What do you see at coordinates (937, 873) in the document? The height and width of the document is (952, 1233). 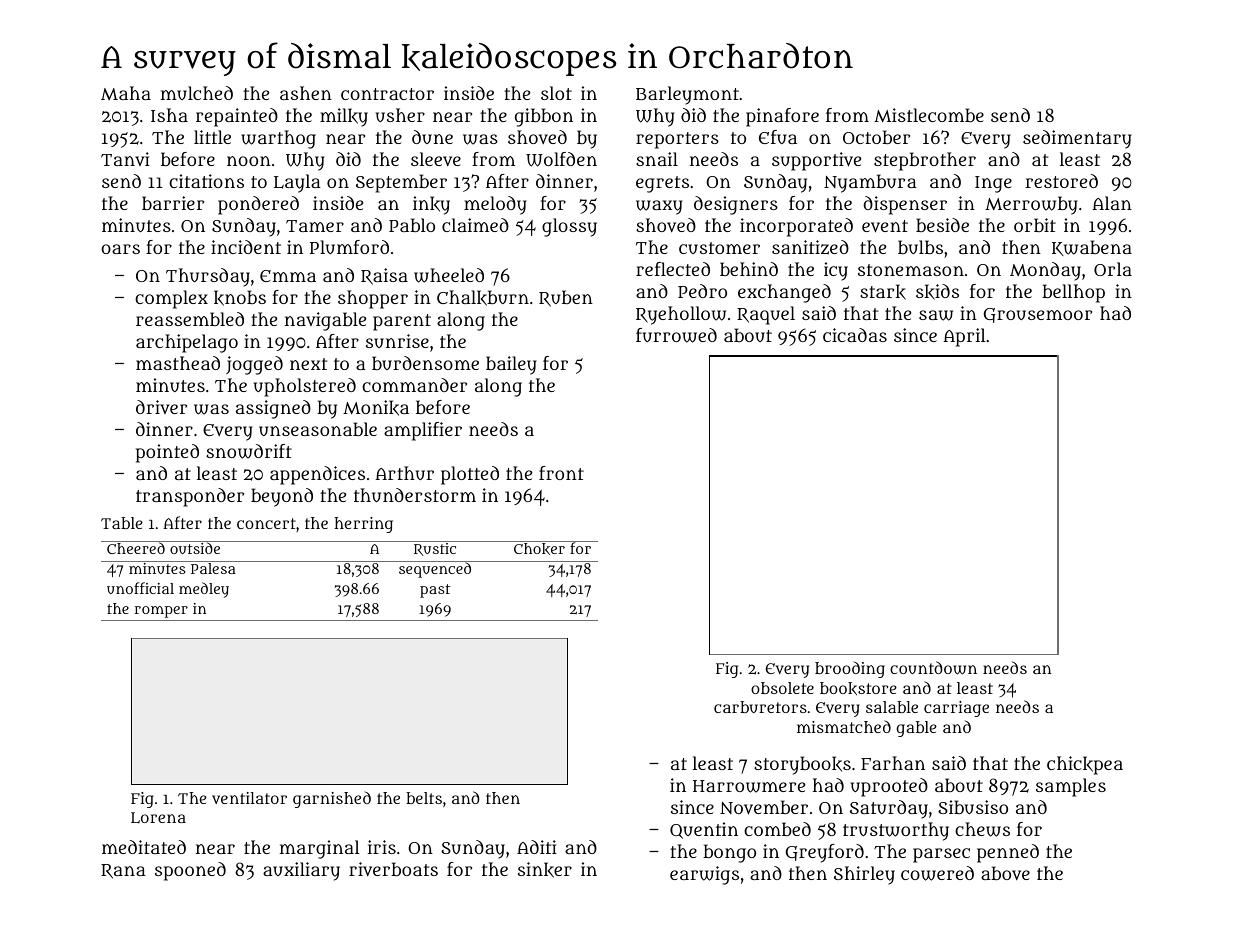 I see `cowered` at bounding box center [937, 873].
